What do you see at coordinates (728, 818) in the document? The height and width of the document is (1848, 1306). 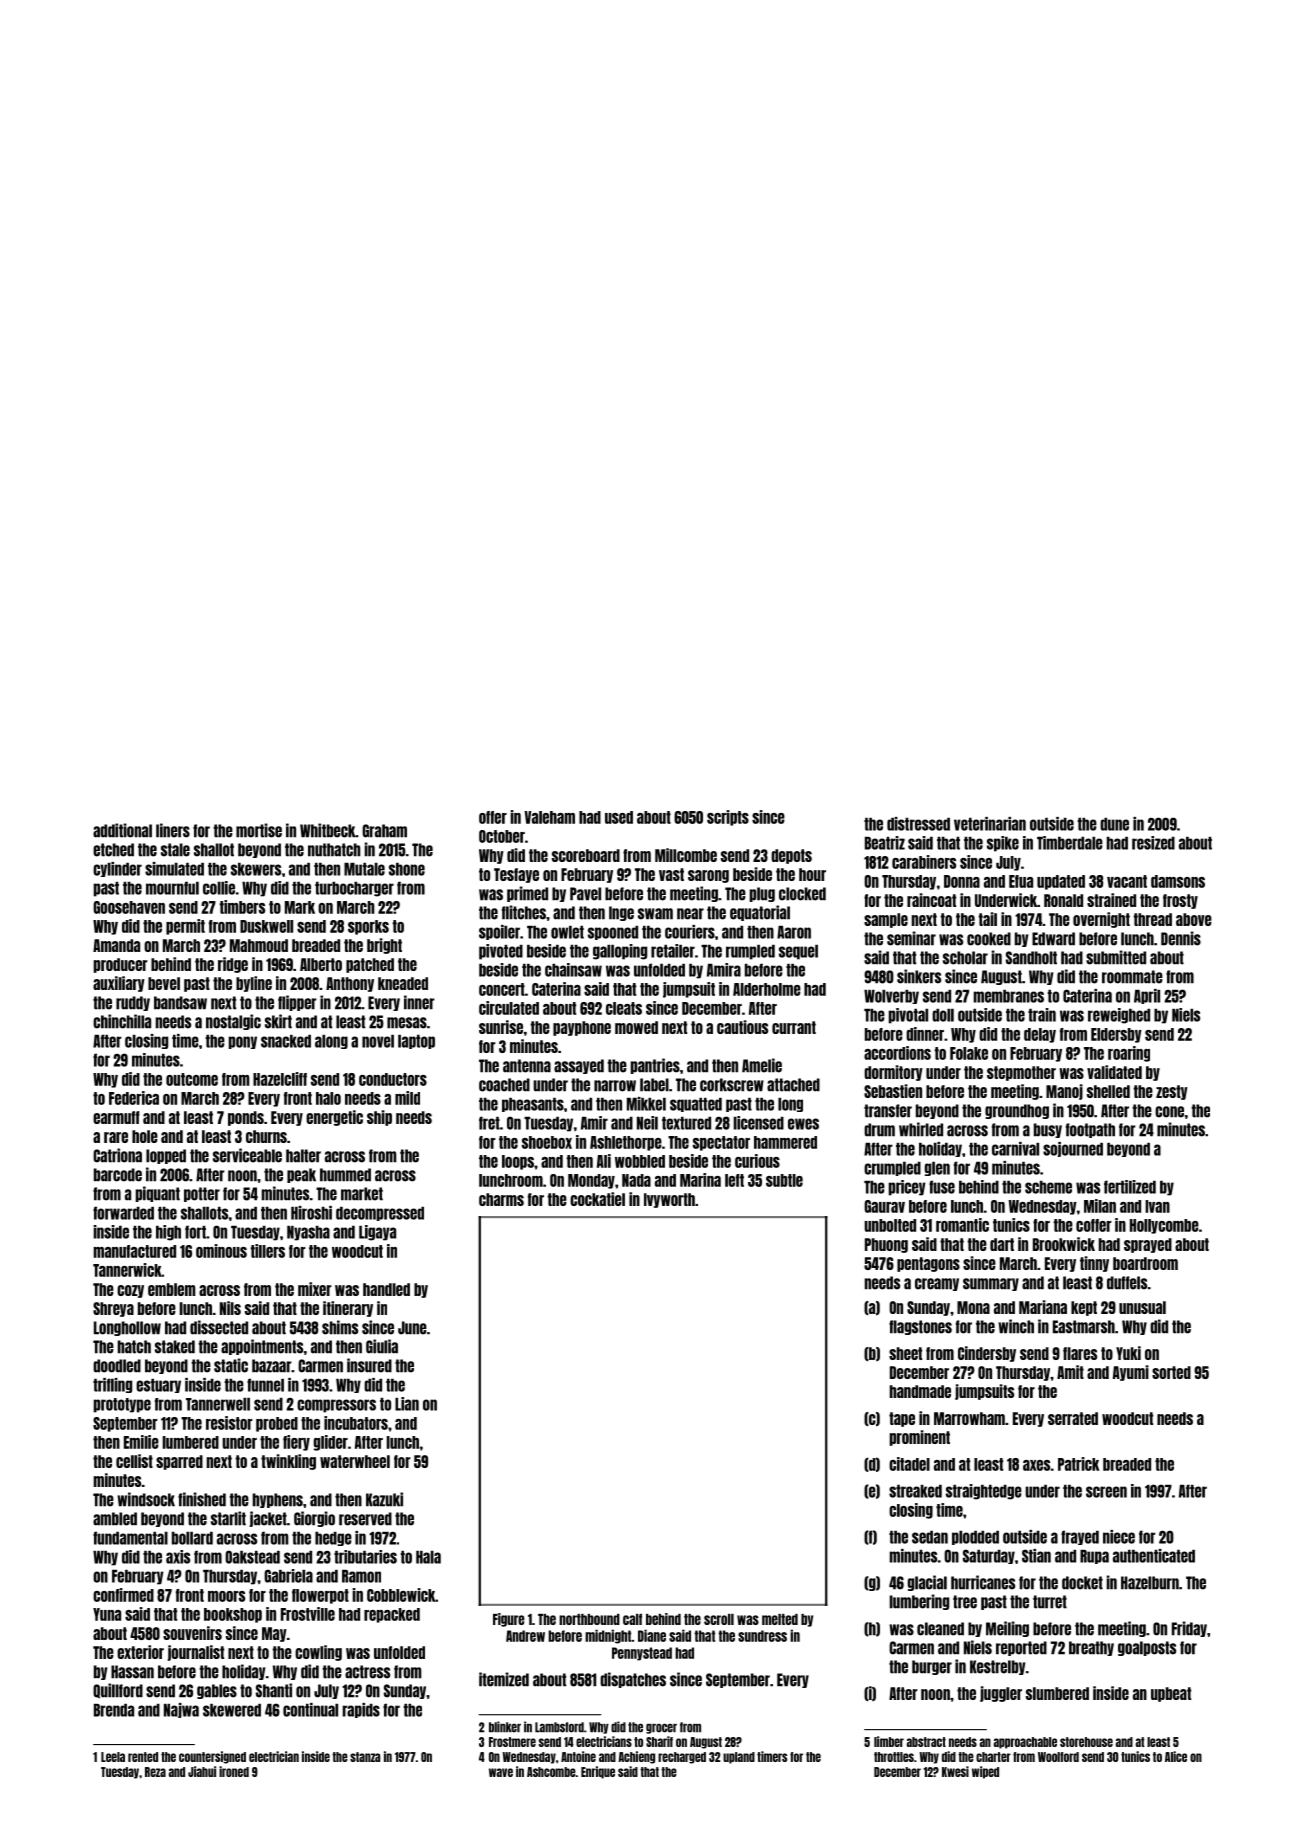 I see `scripts` at bounding box center [728, 818].
